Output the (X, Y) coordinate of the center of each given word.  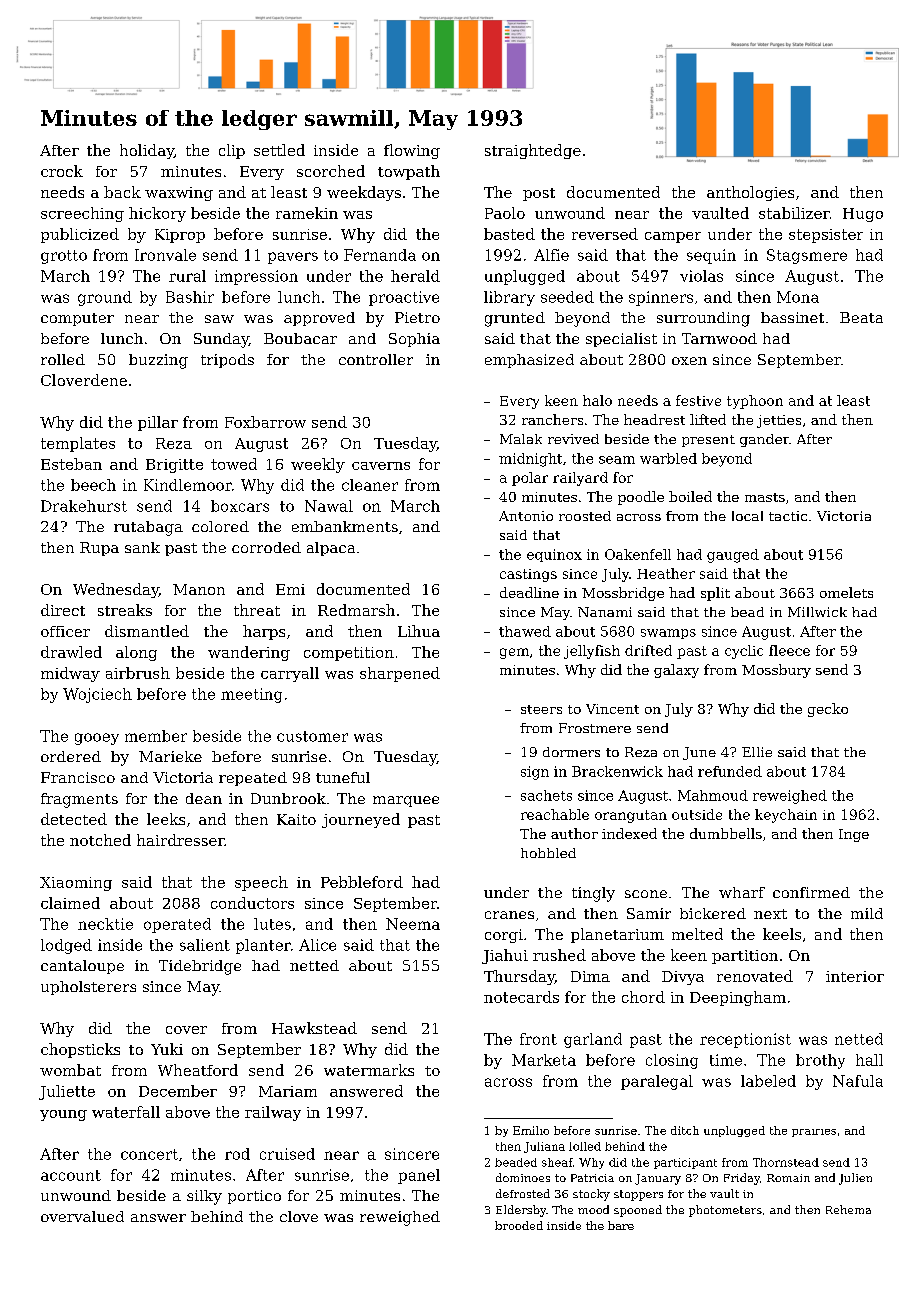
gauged (733, 556)
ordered (71, 756)
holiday (147, 151)
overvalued (82, 1216)
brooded (519, 1225)
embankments (345, 526)
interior (855, 976)
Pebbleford (362, 882)
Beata (861, 317)
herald (415, 276)
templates (78, 444)
